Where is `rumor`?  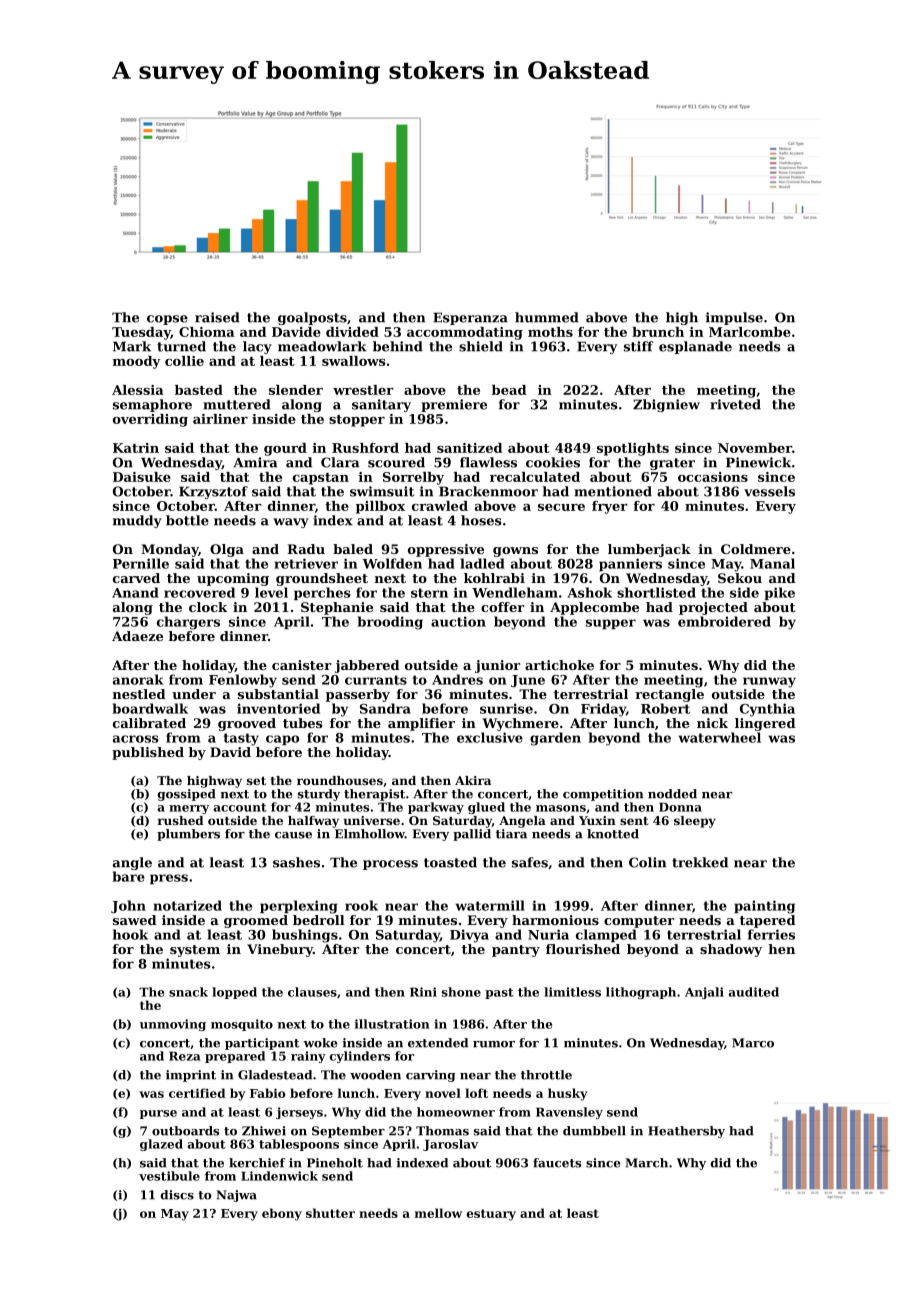 rumor is located at coordinates (494, 1044).
